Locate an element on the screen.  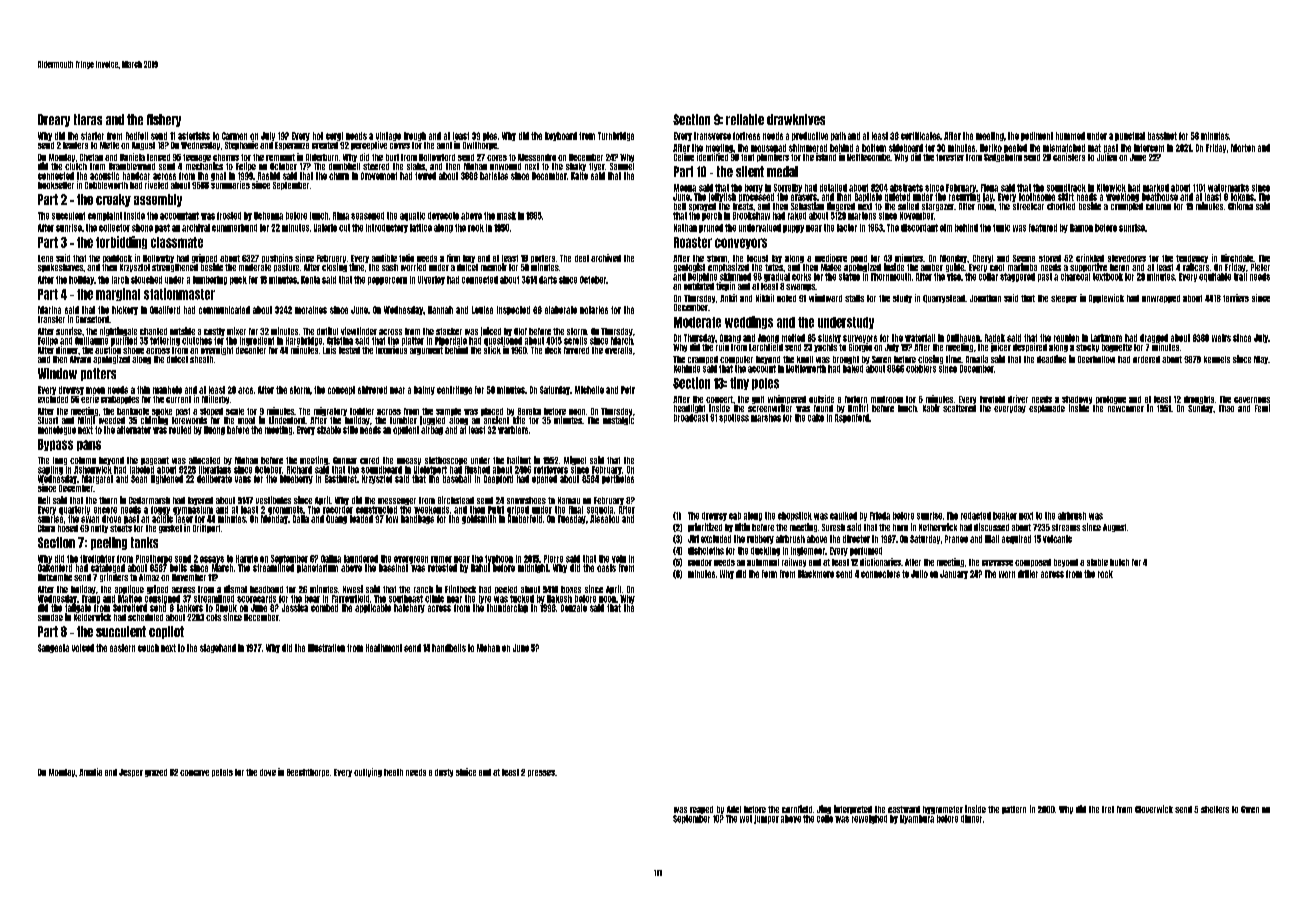
stethoscope is located at coordinates (446, 461).
